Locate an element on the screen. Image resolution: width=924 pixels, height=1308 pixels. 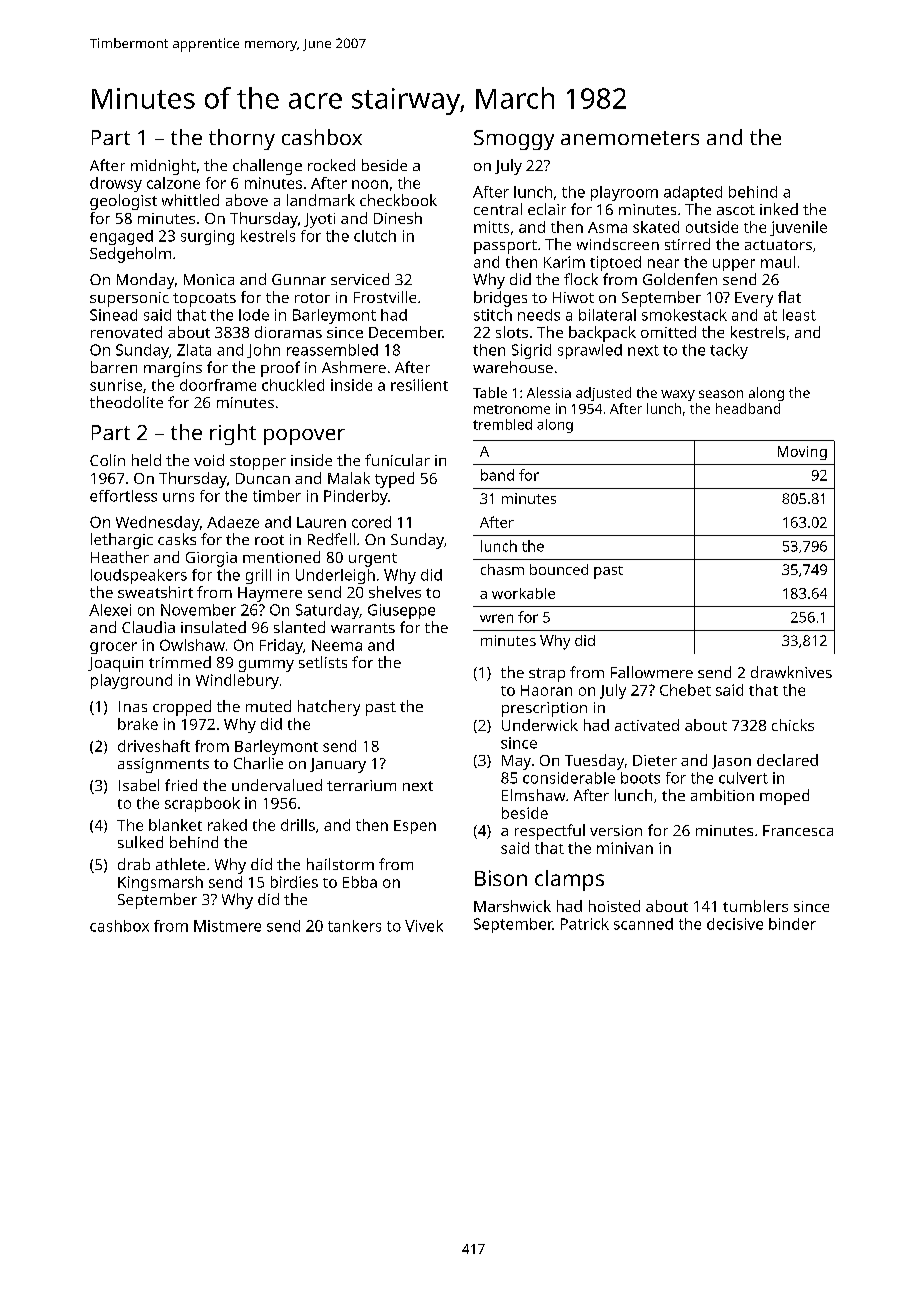
Ashmere is located at coordinates (354, 367).
